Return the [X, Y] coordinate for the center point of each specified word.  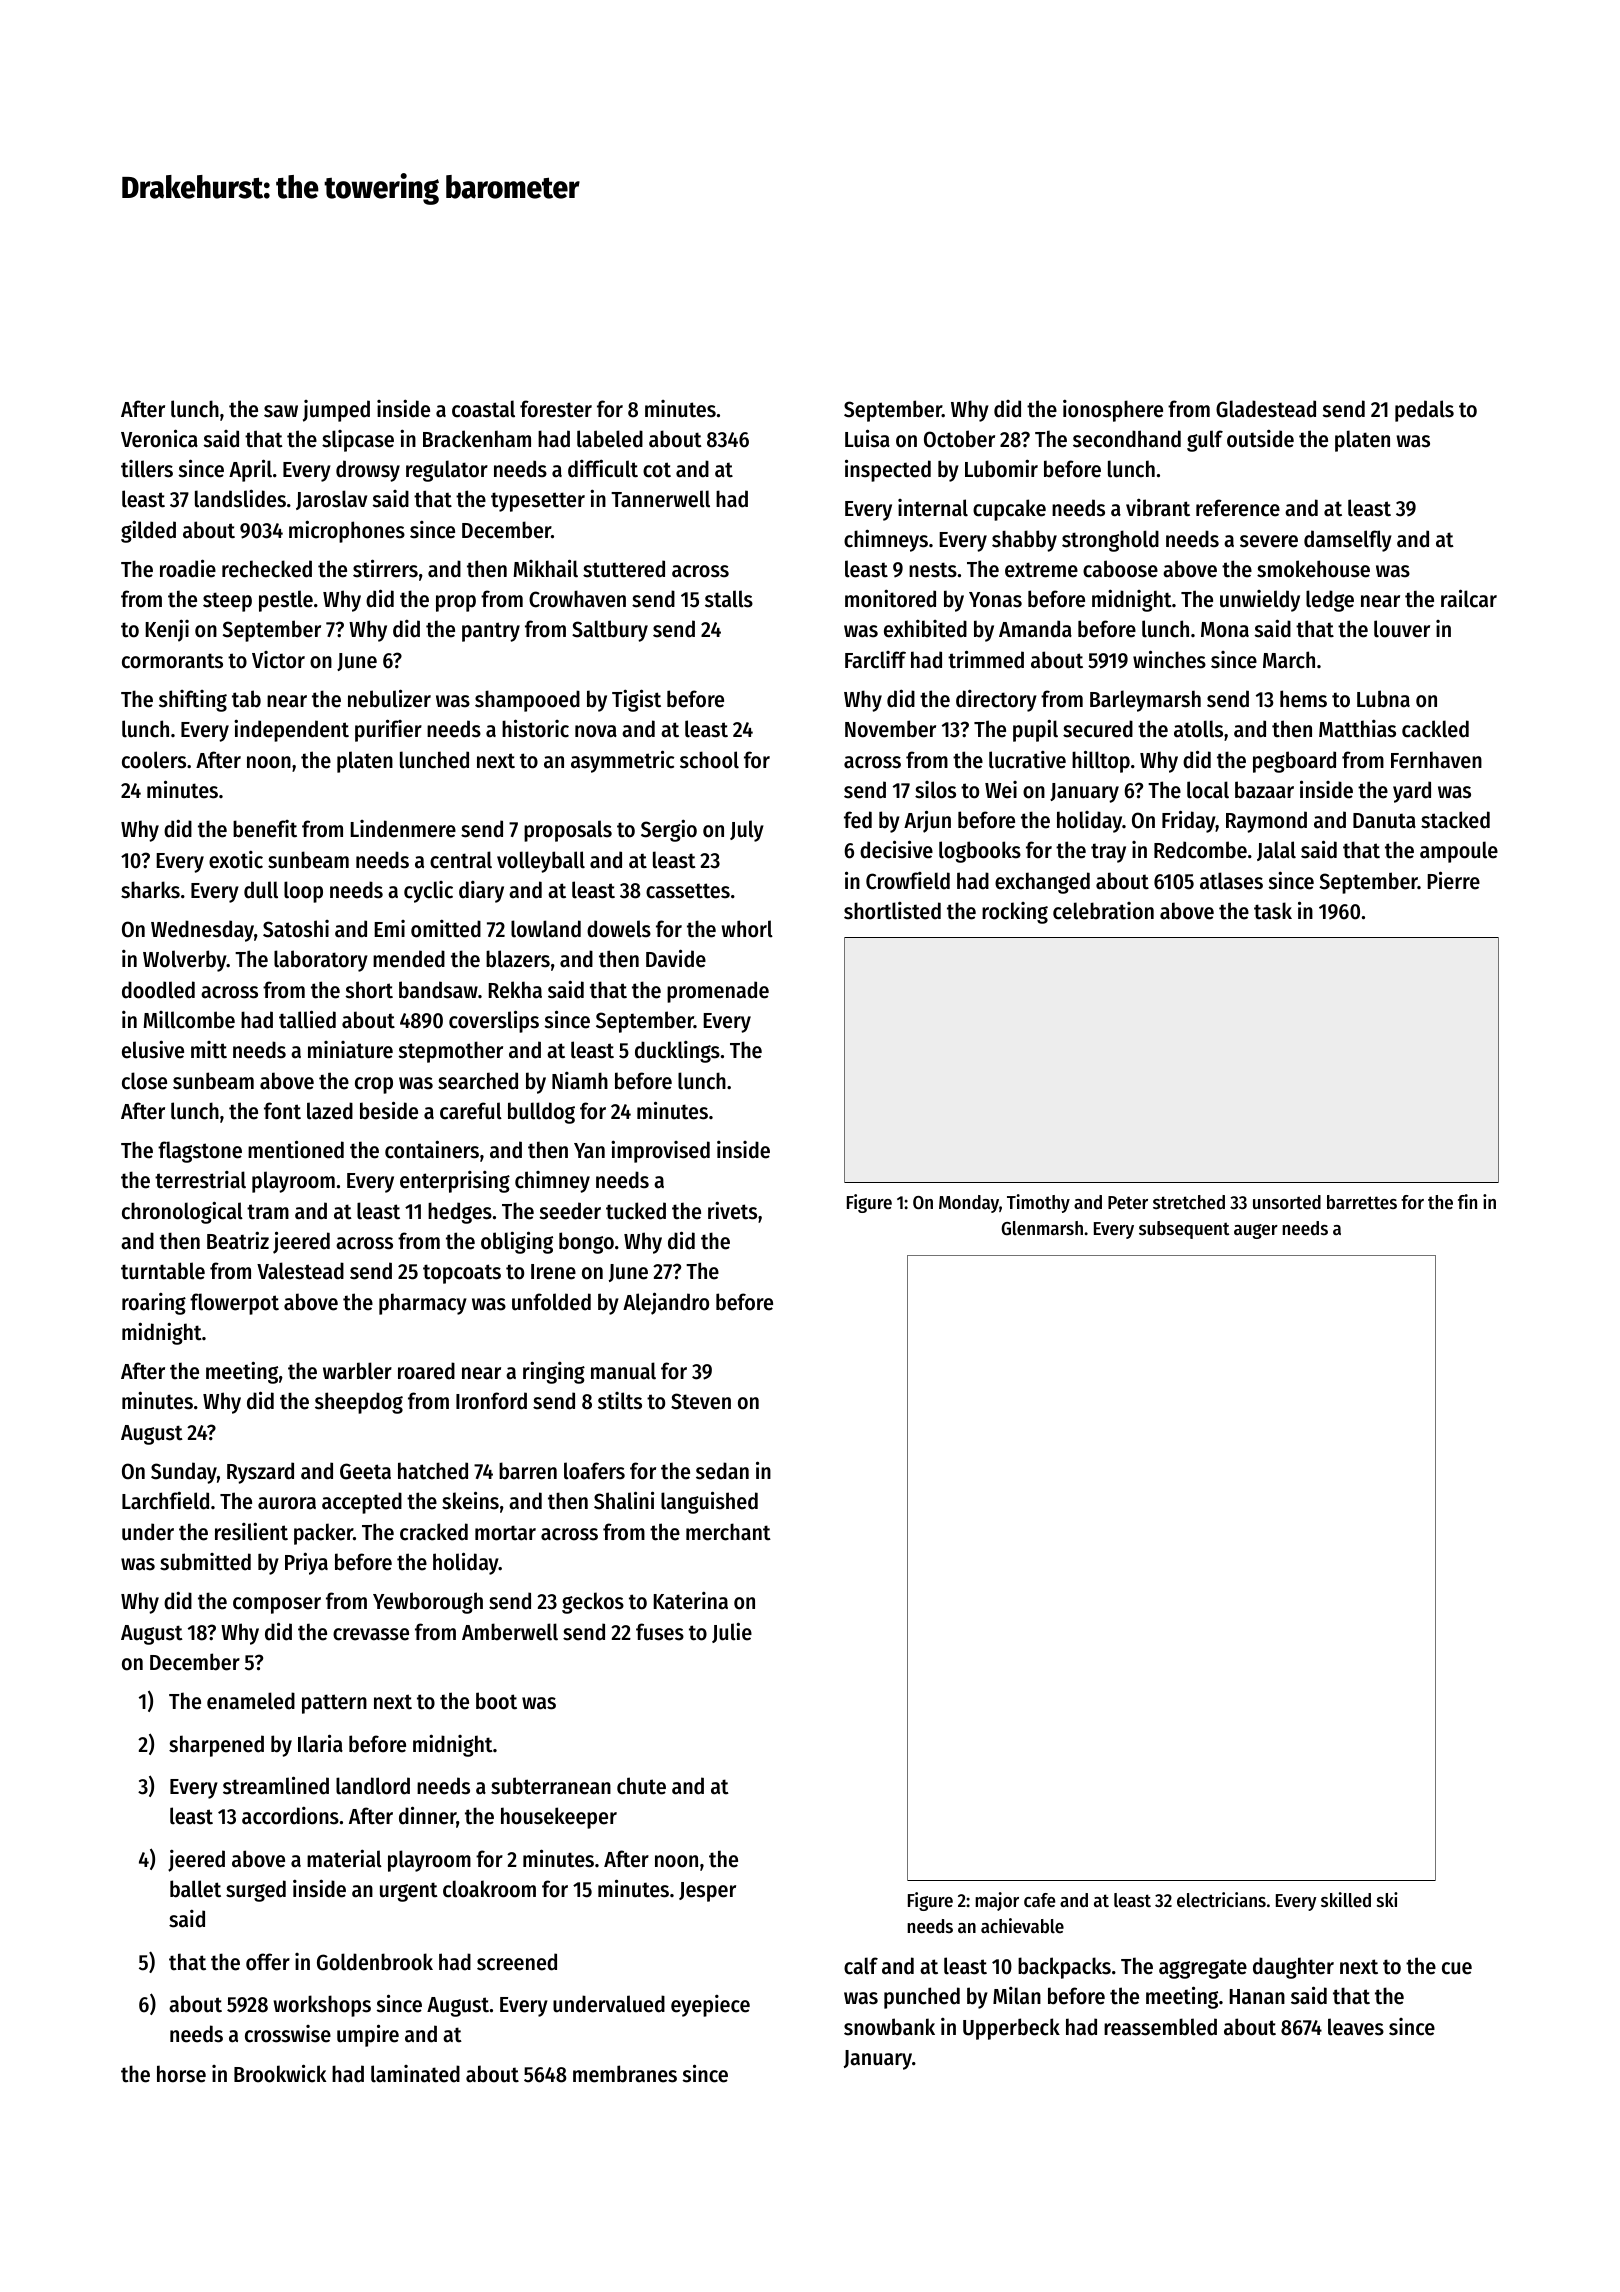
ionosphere [1113, 411]
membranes [625, 2074]
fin [1467, 1201]
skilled [1346, 1900]
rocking [1015, 913]
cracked [434, 1532]
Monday [969, 1204]
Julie [732, 1632]
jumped [336, 411]
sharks [150, 890]
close [144, 1081]
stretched [1189, 1202]
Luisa [867, 438]
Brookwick [280, 2073]
